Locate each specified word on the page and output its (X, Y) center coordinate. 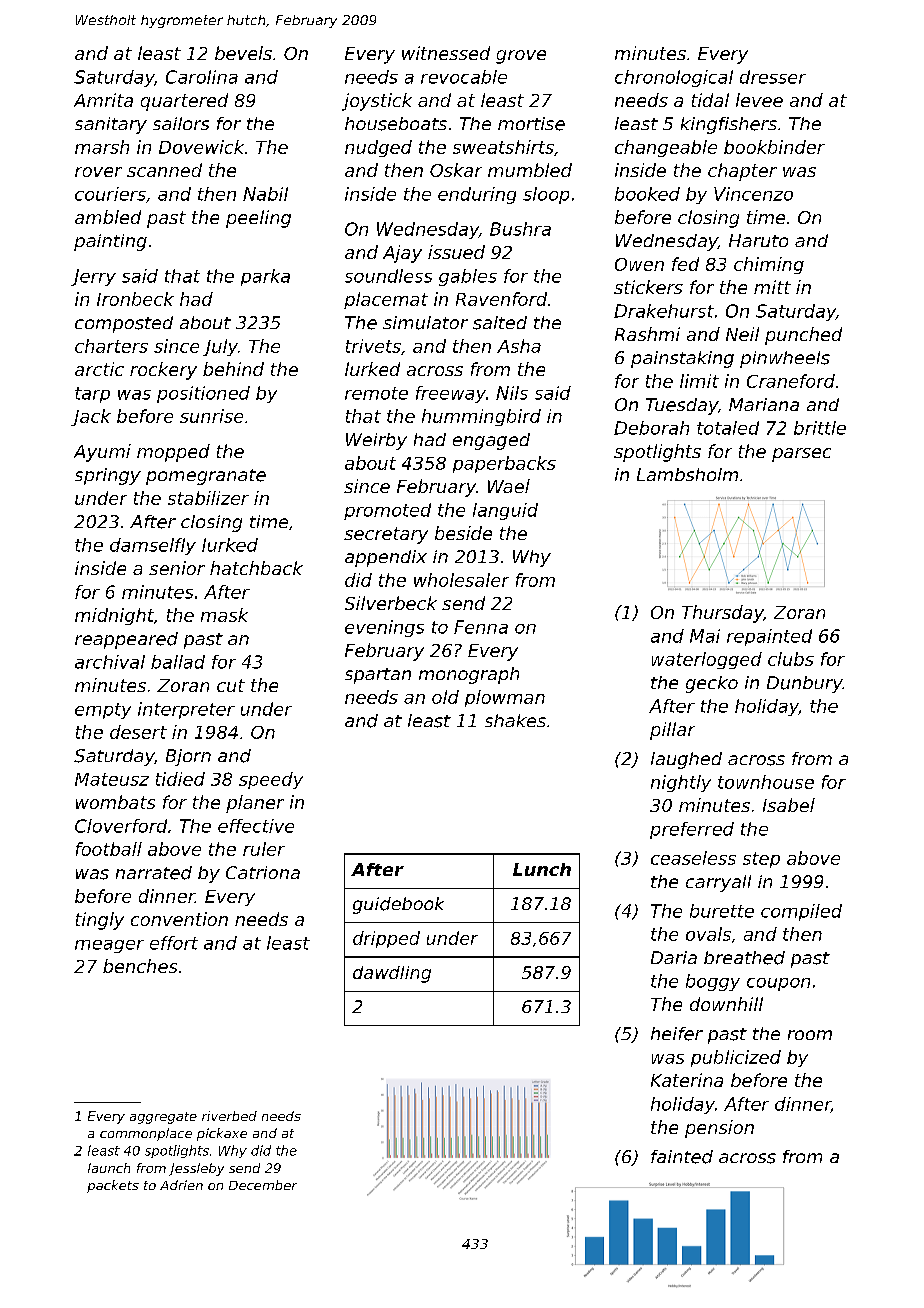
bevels (243, 53)
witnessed (446, 53)
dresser (773, 77)
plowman (505, 698)
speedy (271, 780)
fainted (682, 1157)
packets (113, 1186)
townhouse (766, 782)
